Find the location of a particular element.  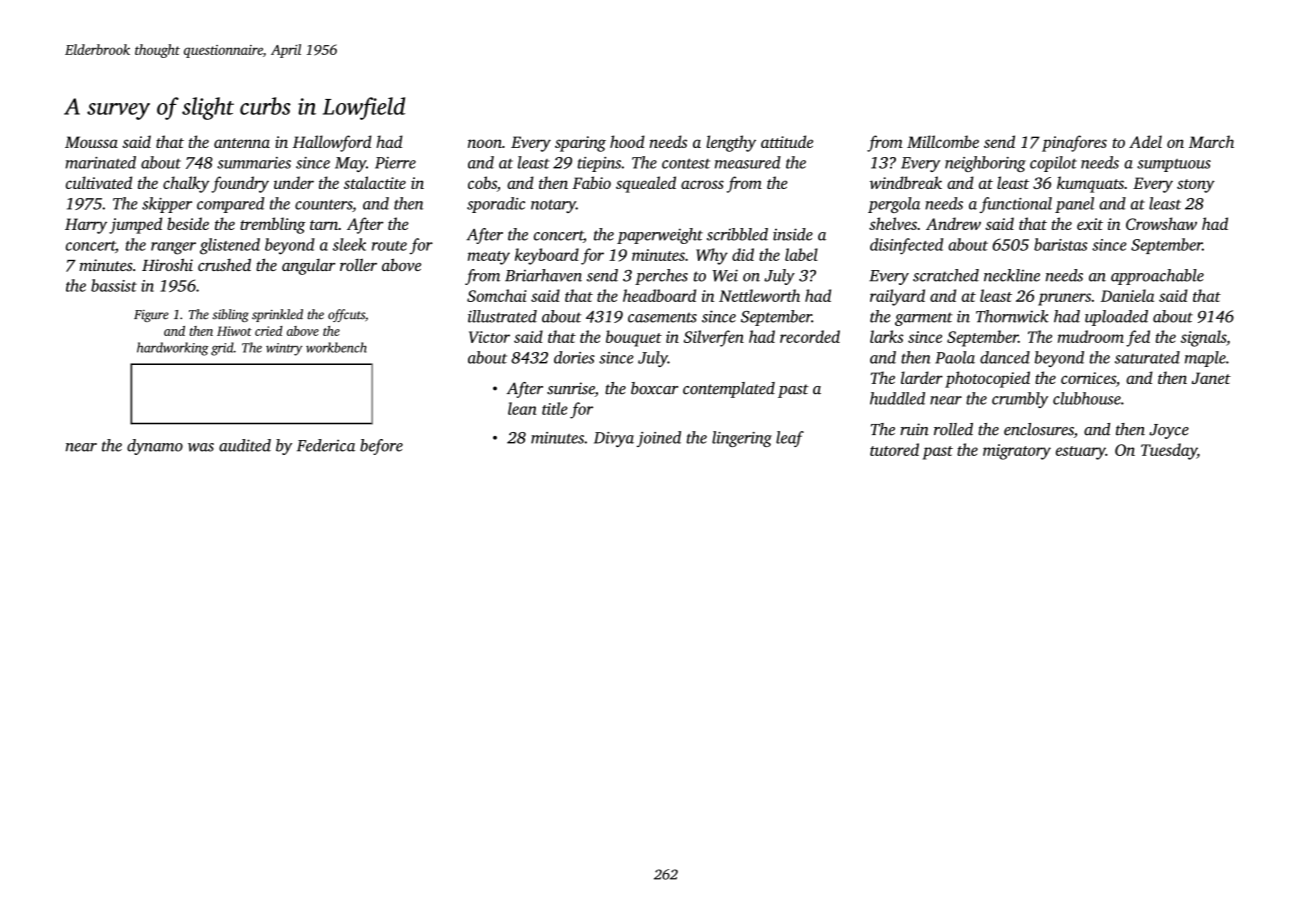

signals is located at coordinates (1203, 338).
